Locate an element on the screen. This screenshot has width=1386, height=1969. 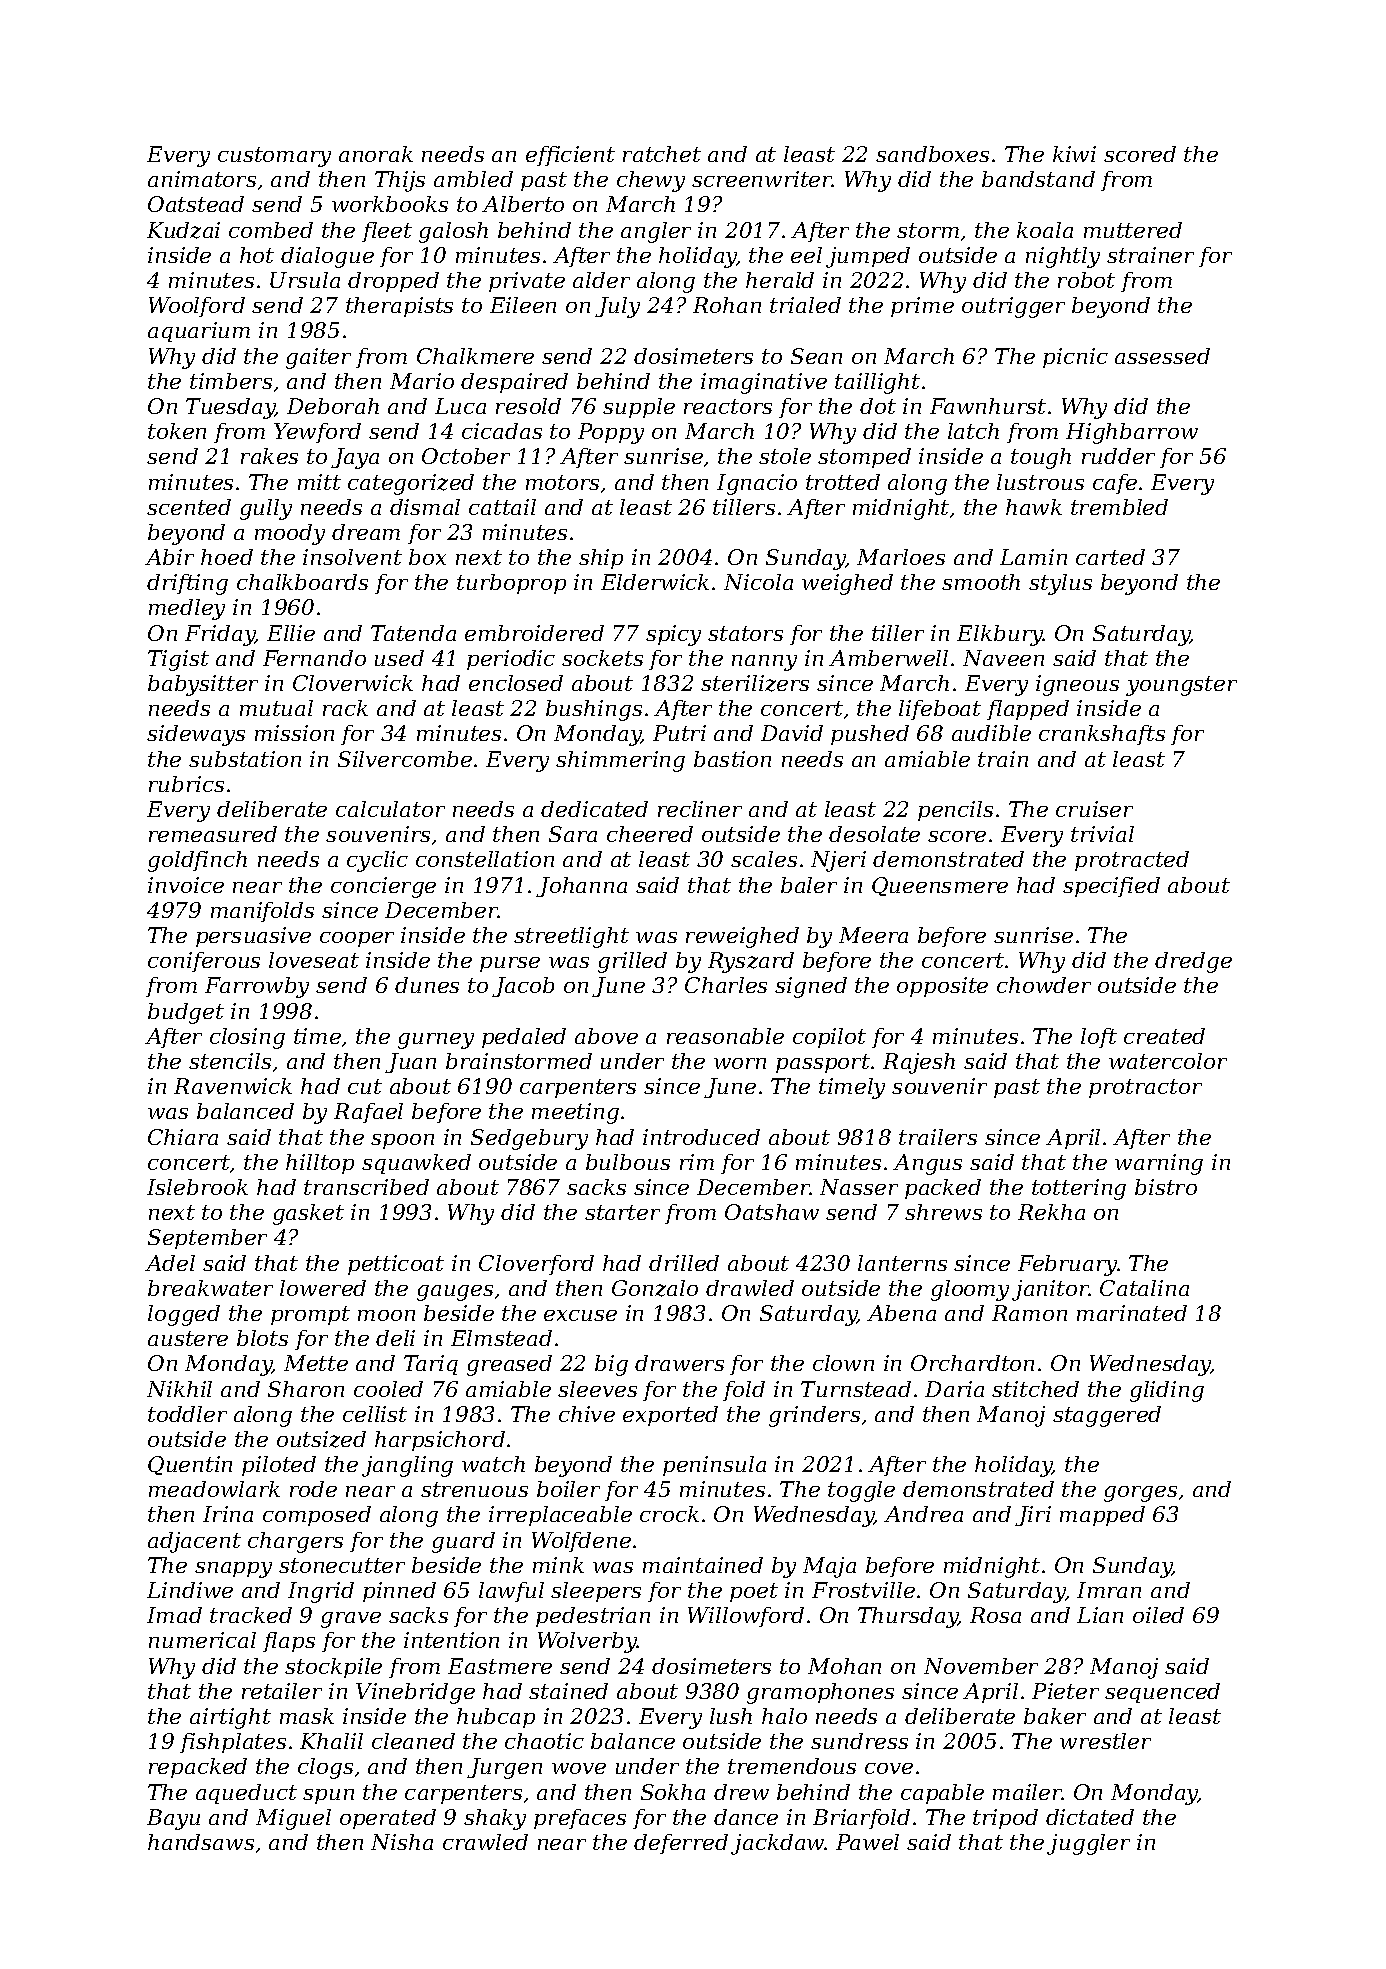
Lindiwe is located at coordinates (190, 1590).
